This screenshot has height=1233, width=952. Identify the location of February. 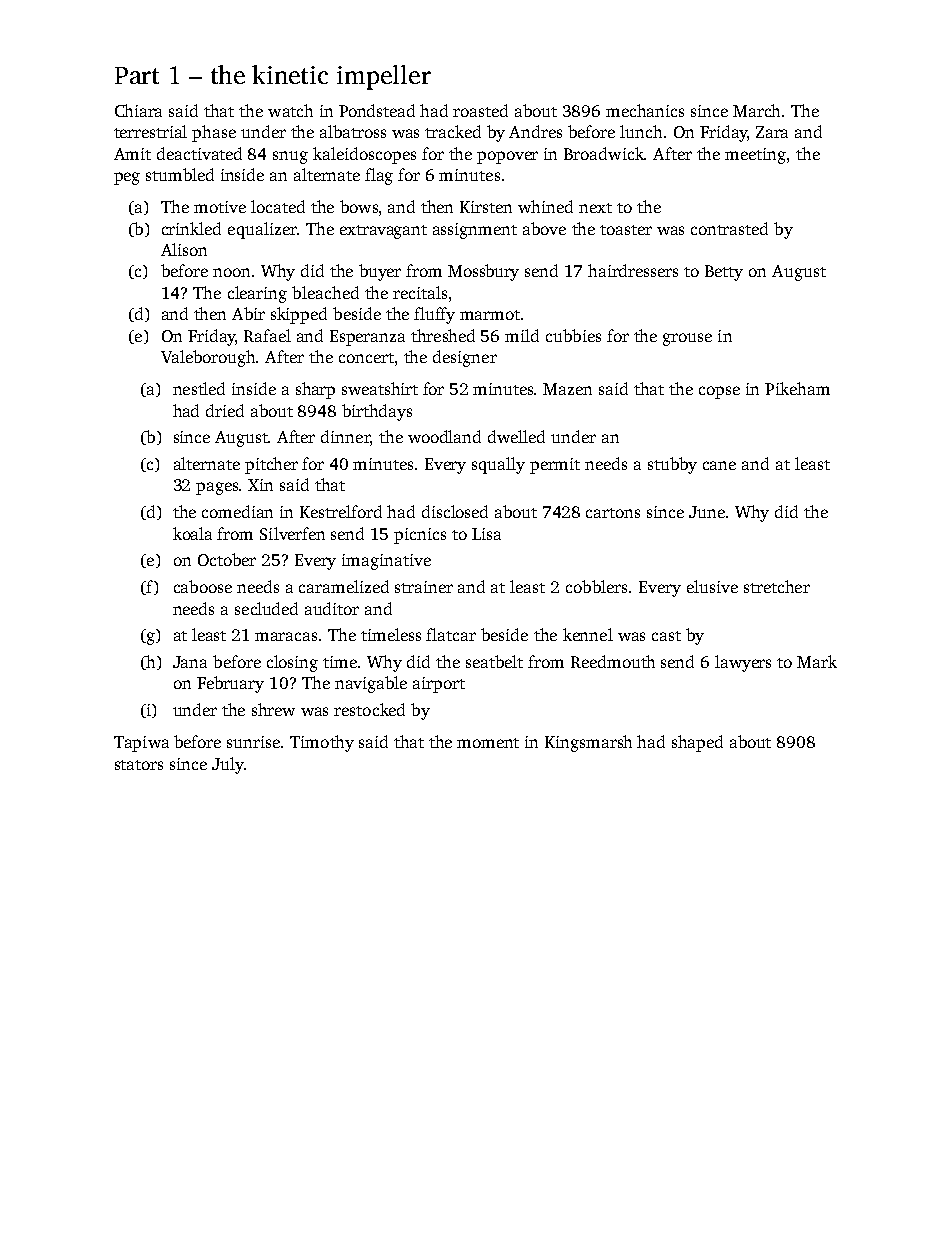
(230, 684).
